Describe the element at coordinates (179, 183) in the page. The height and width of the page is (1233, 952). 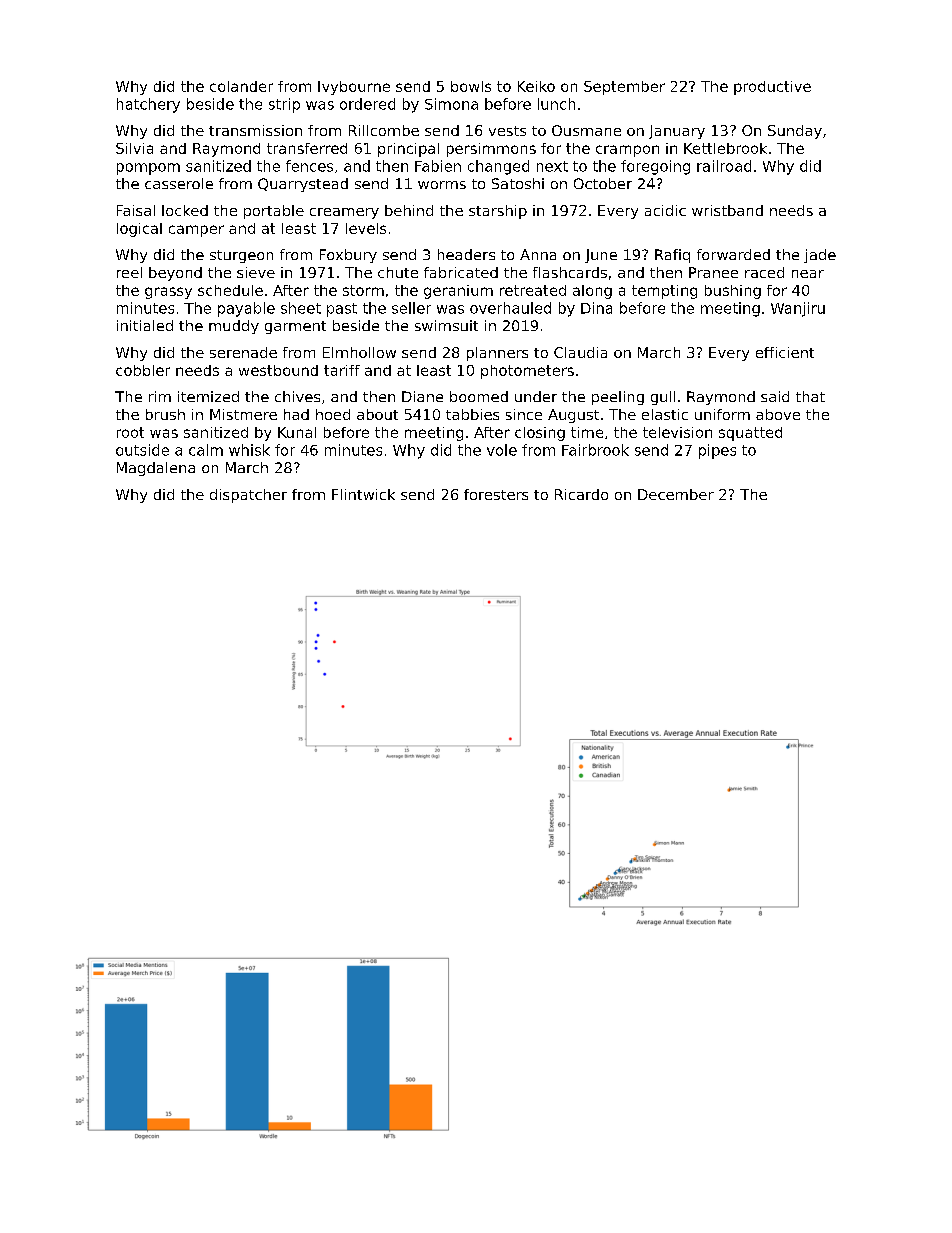
I see `casserole` at that location.
